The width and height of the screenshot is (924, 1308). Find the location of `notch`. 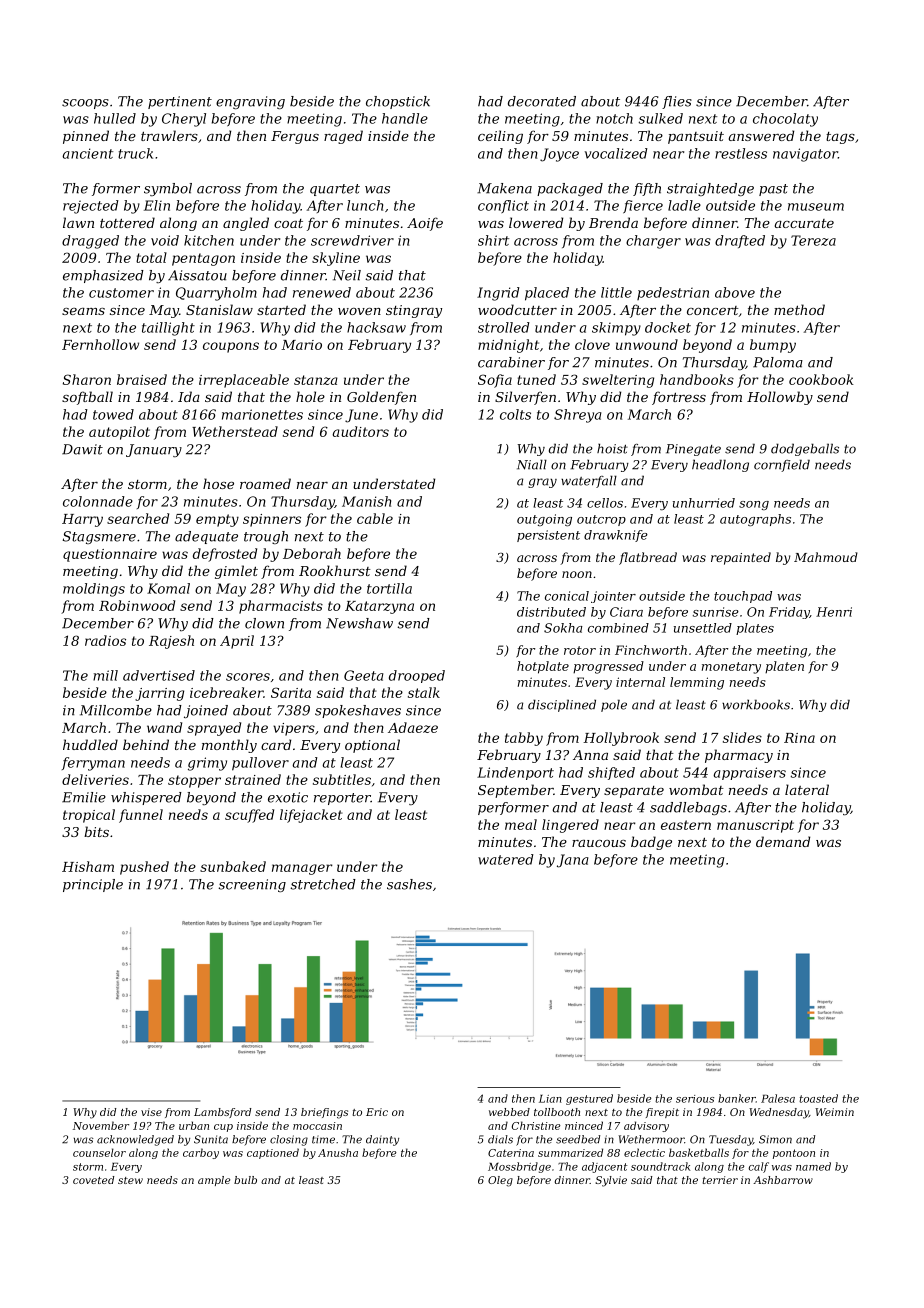

notch is located at coordinates (614, 118).
